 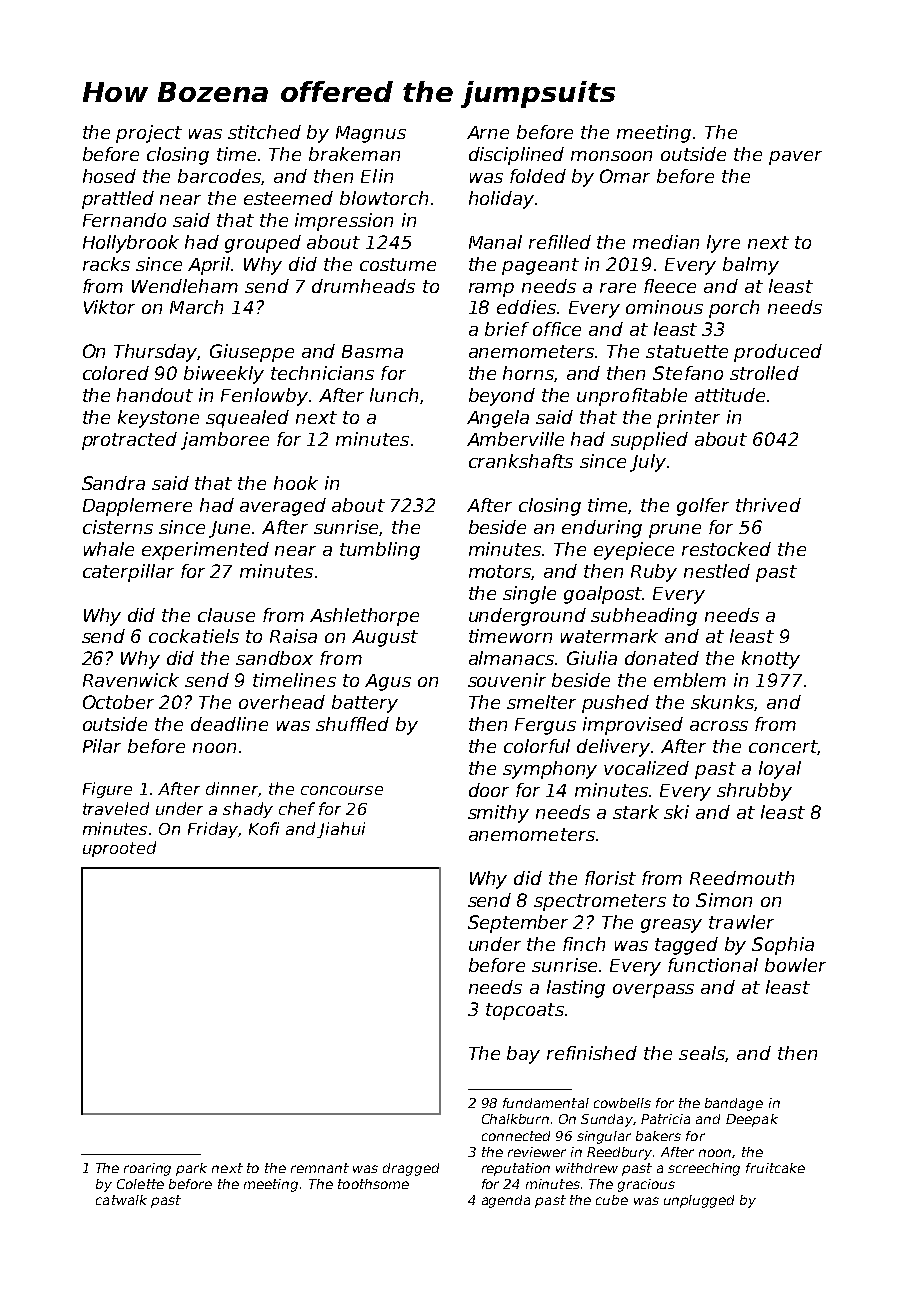 What do you see at coordinates (783, 946) in the document?
I see `Sophia` at bounding box center [783, 946].
